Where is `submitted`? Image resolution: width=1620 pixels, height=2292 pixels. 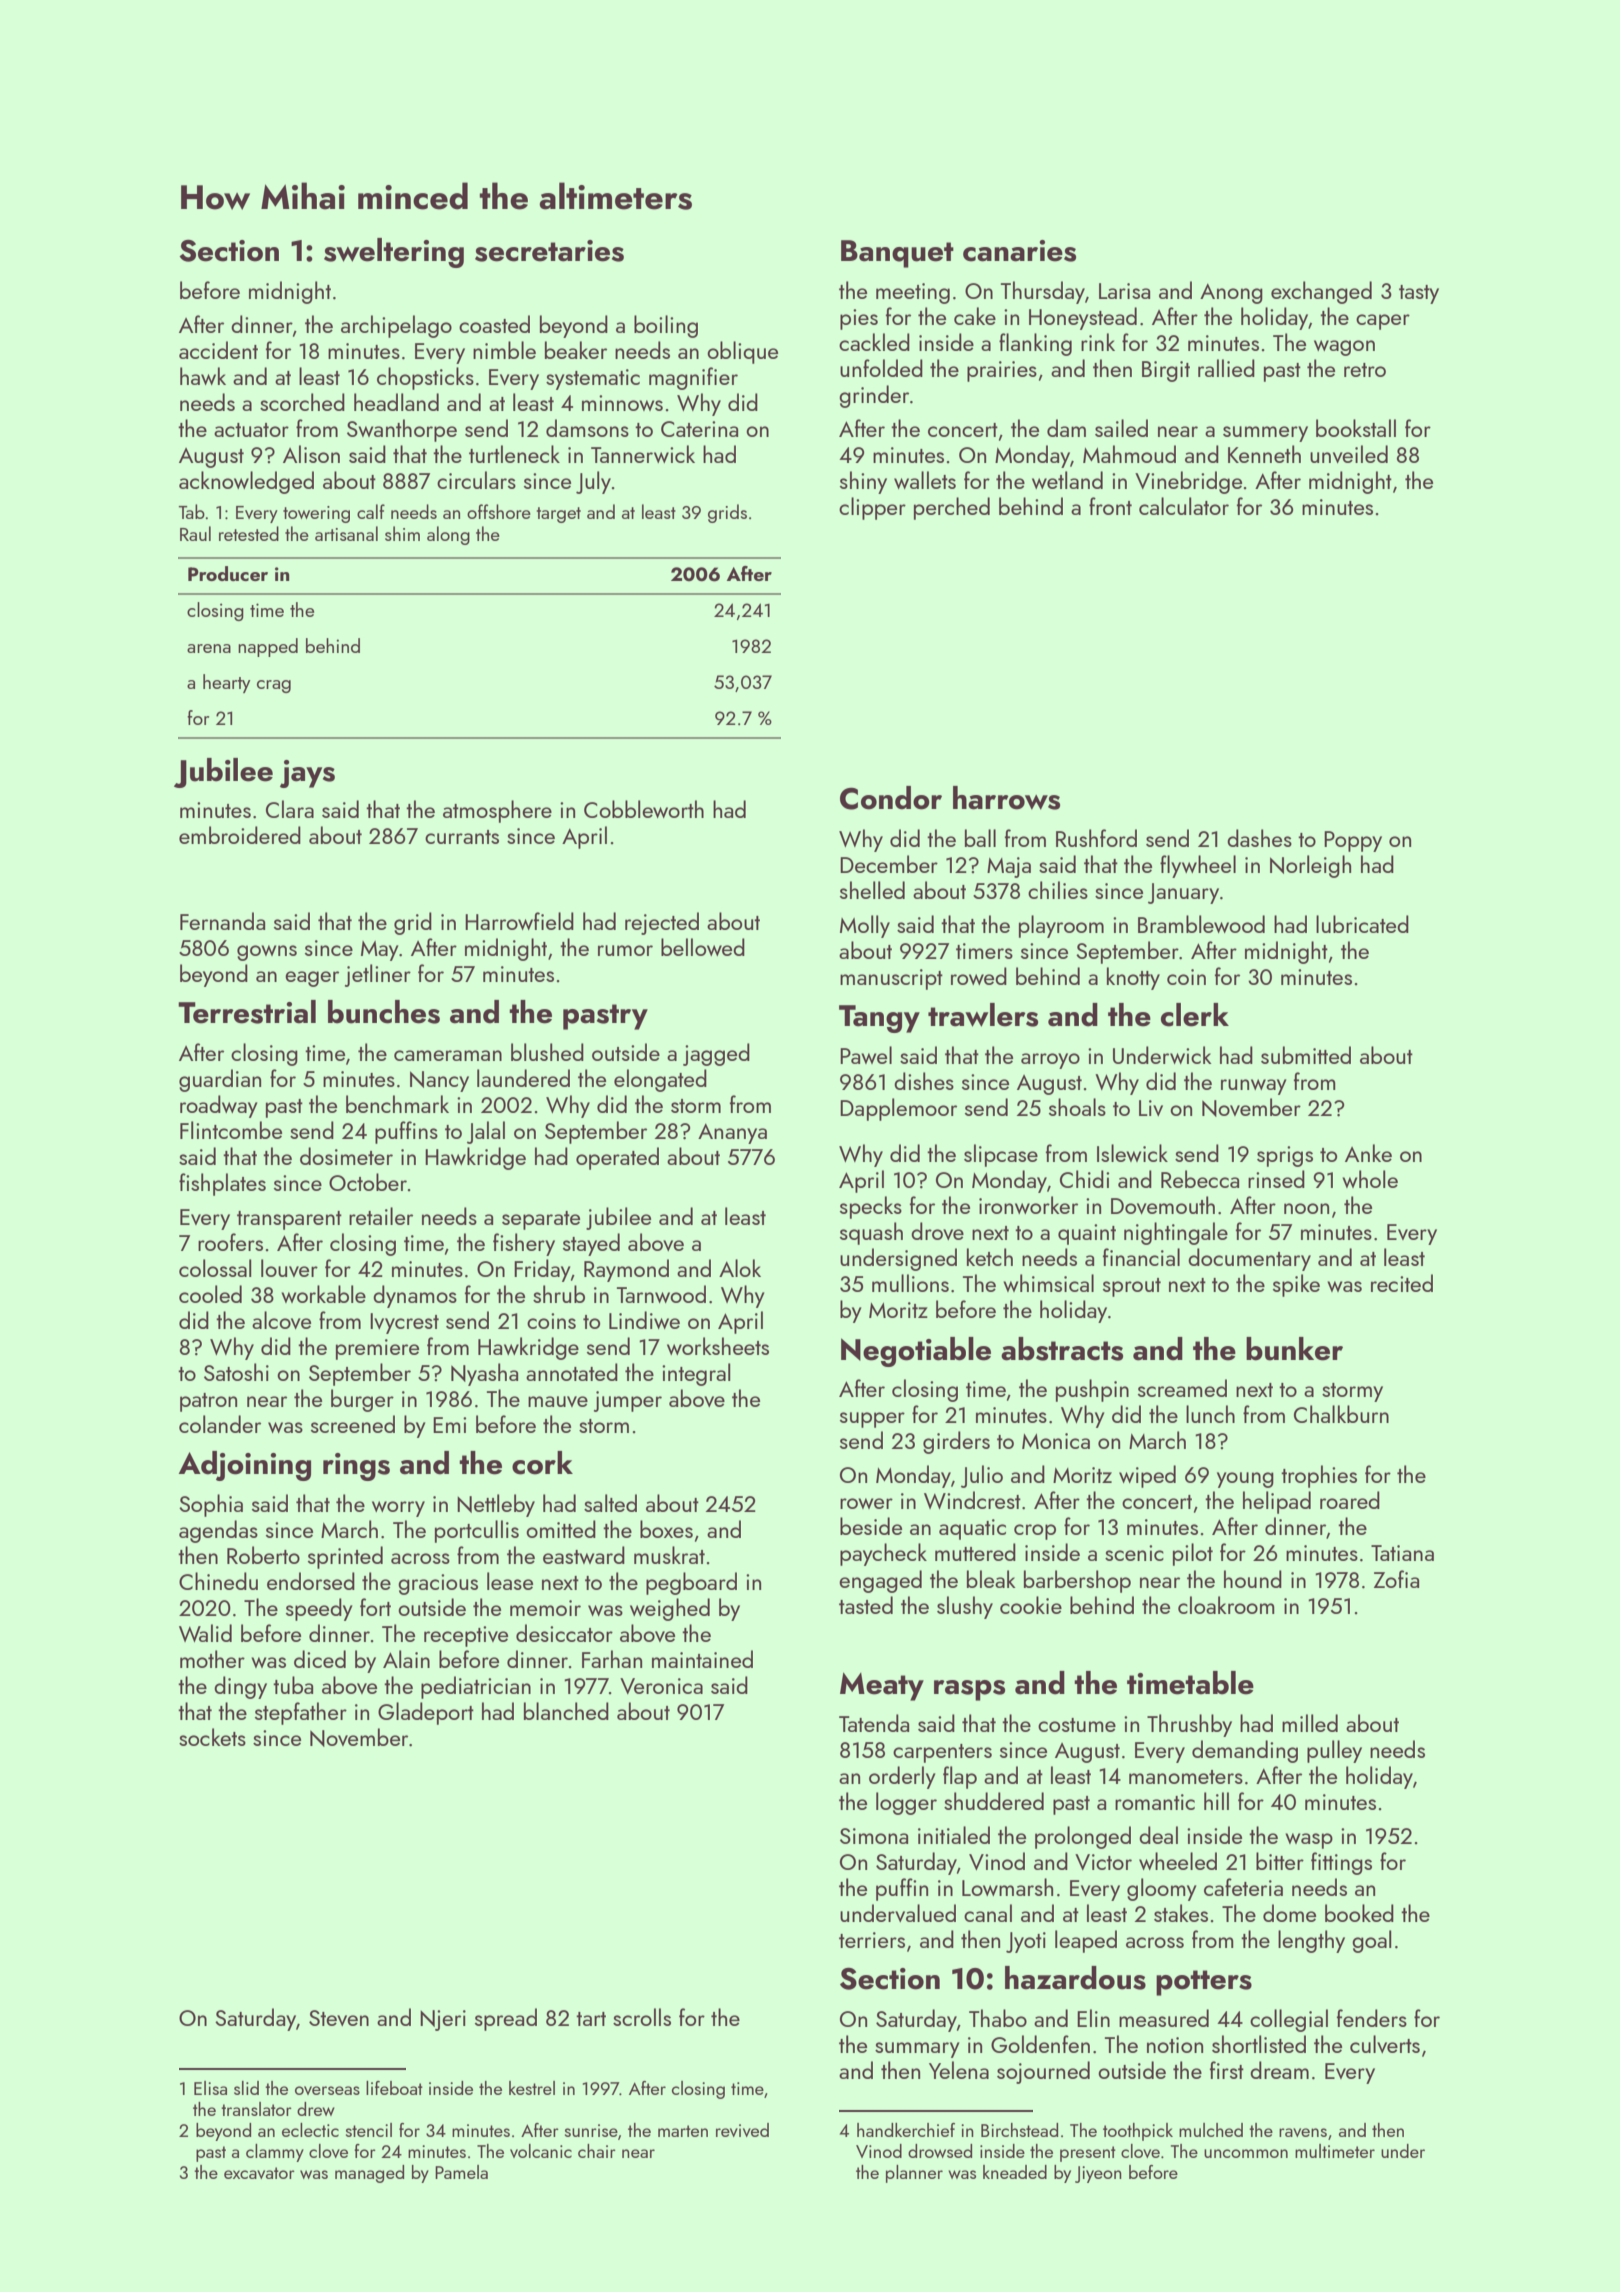
submitted is located at coordinates (1306, 1055).
